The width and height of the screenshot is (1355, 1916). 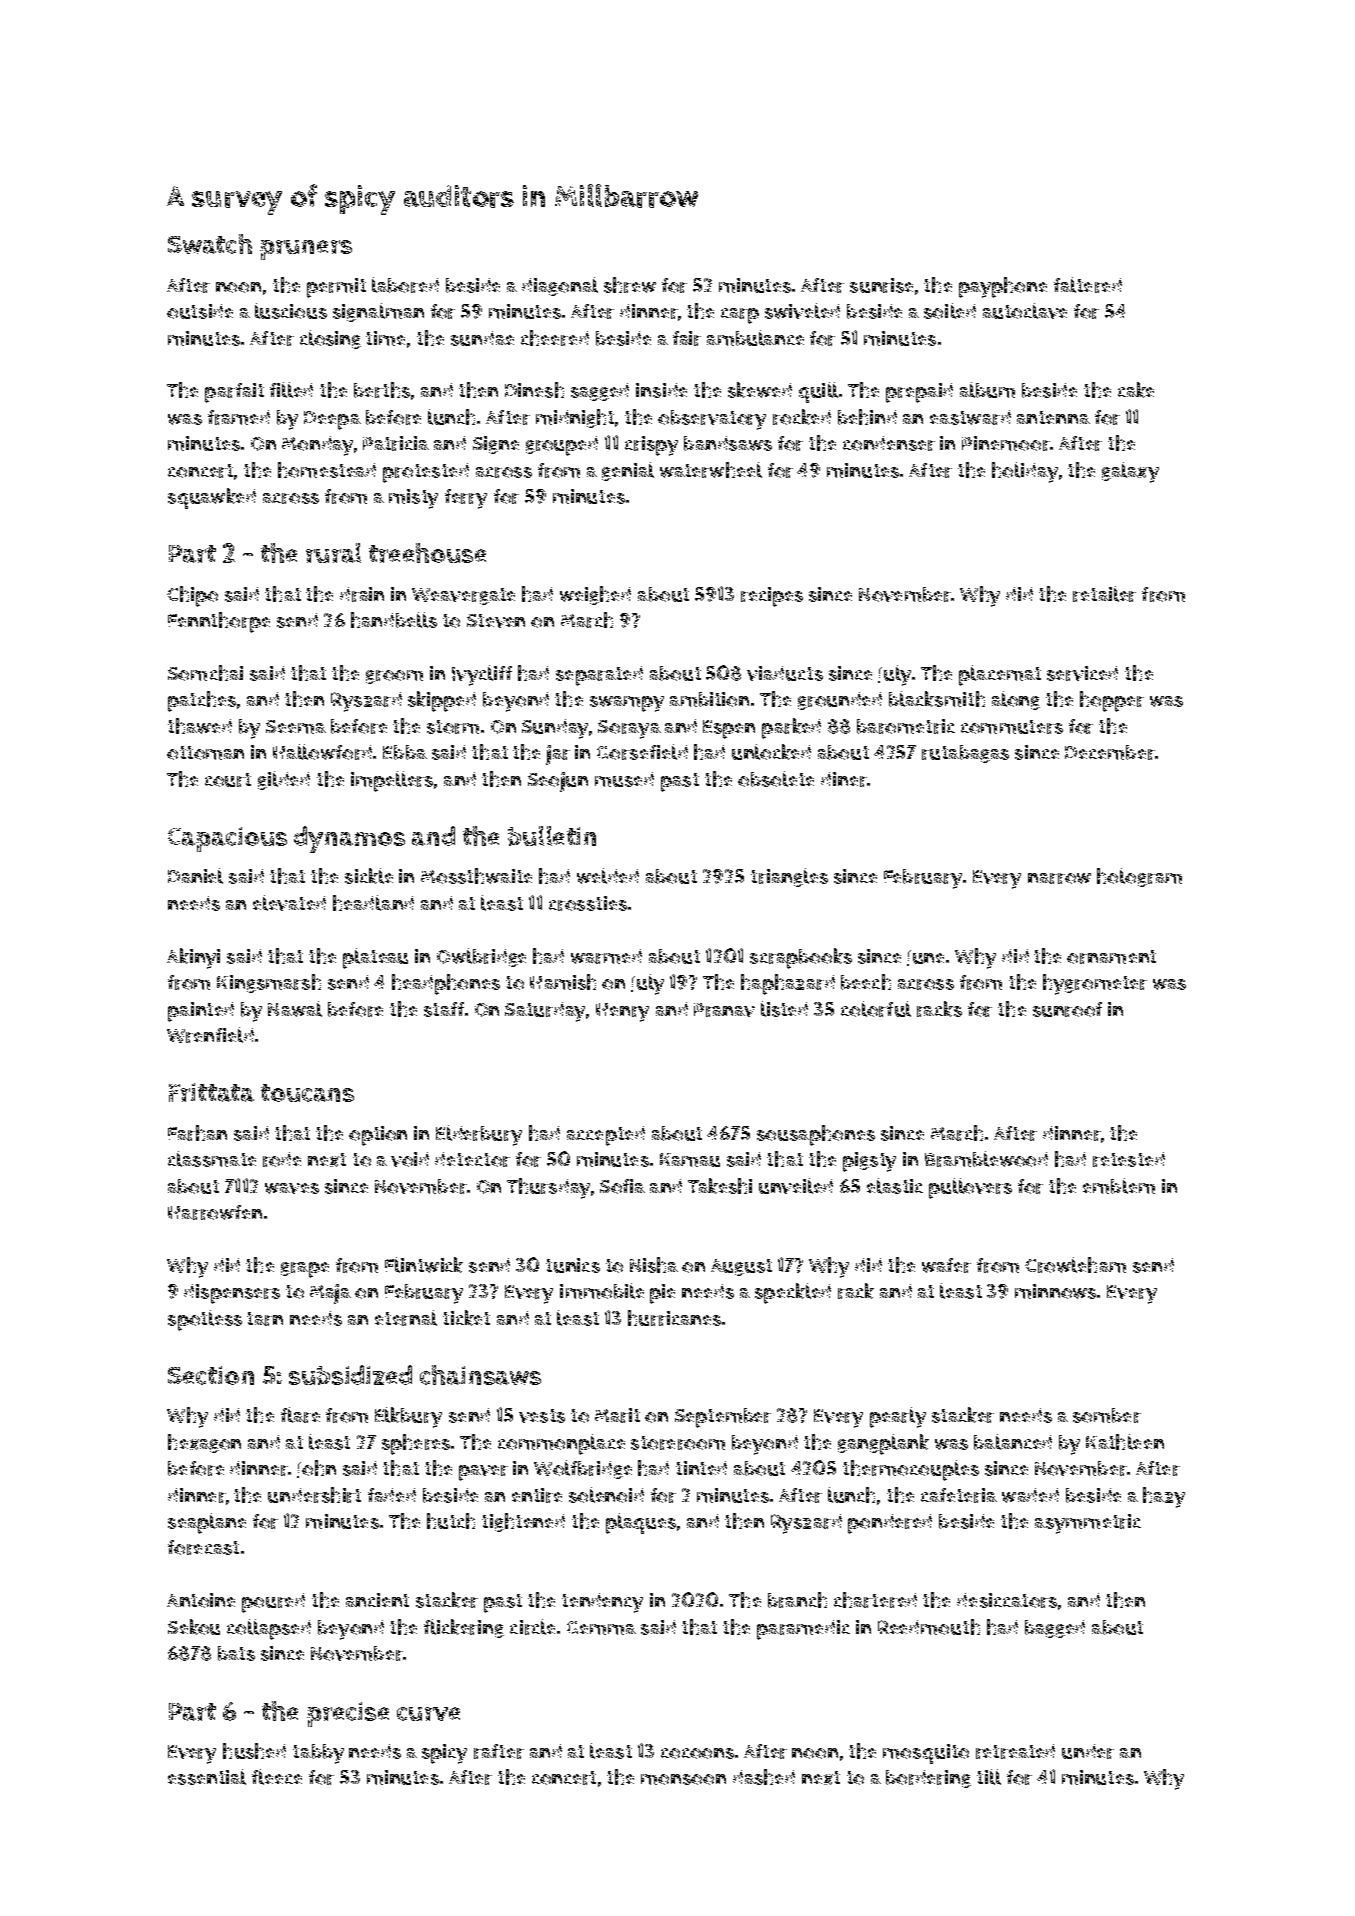 I want to click on Fennthorpe, so click(x=219, y=622).
